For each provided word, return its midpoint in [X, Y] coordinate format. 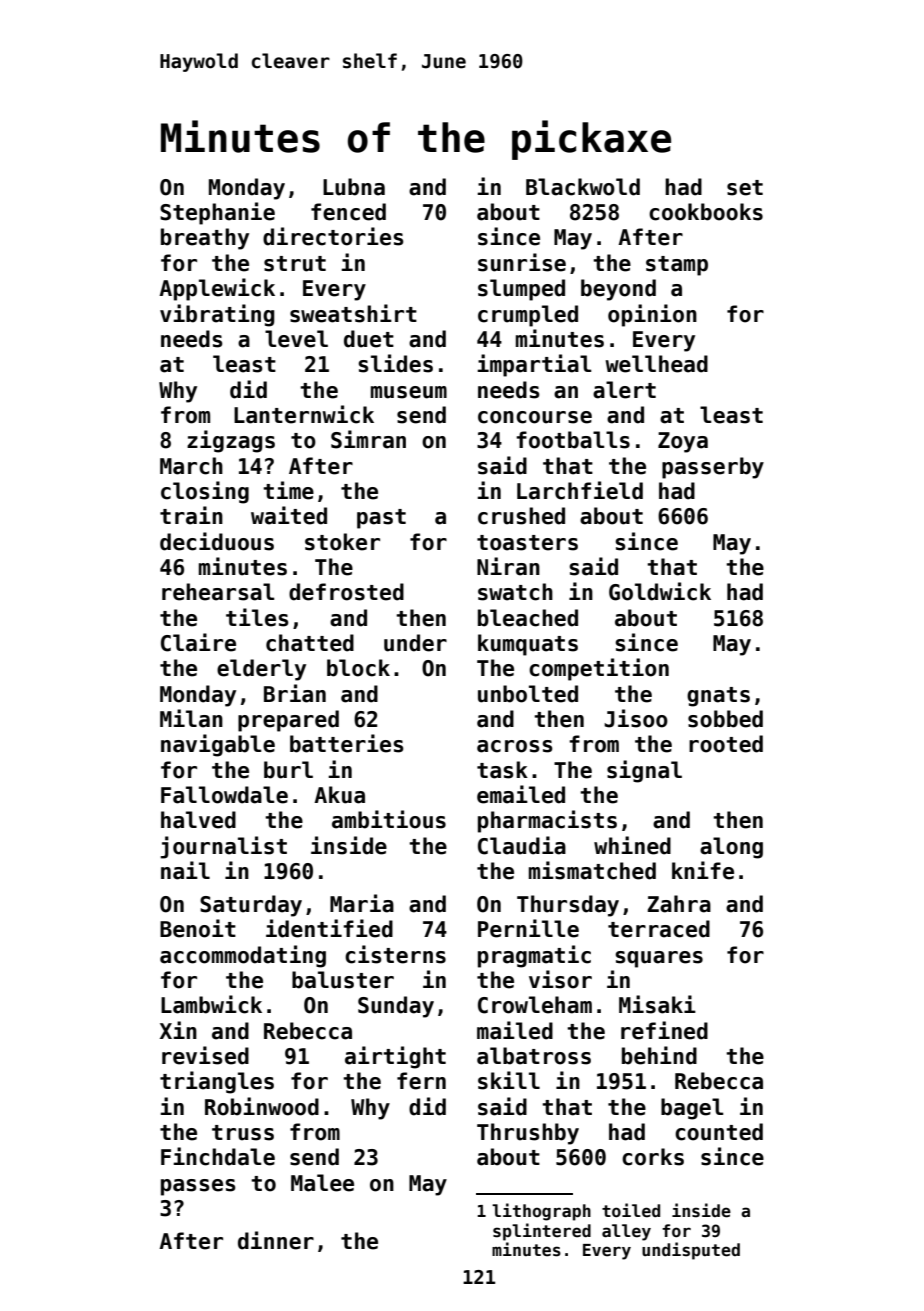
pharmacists [547, 821]
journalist [223, 847]
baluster [343, 980]
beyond [618, 290]
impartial [534, 365]
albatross [534, 1056]
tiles [257, 617]
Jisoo [636, 718]
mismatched [592, 870]
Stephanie [217, 213]
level [296, 339]
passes [198, 1187]
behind [659, 1055]
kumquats [528, 645]
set [745, 188]
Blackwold [583, 187]
